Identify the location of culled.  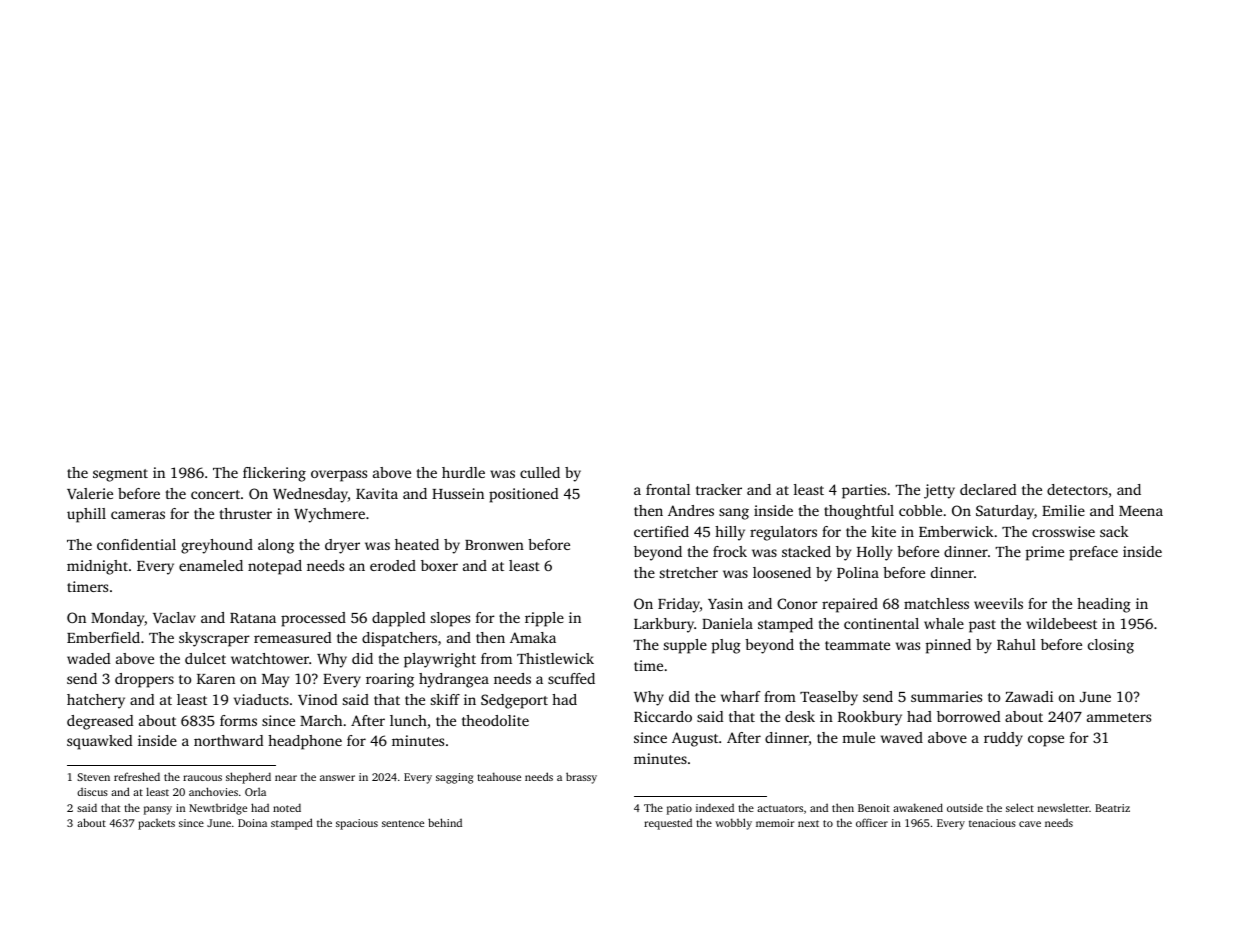
(540, 472).
